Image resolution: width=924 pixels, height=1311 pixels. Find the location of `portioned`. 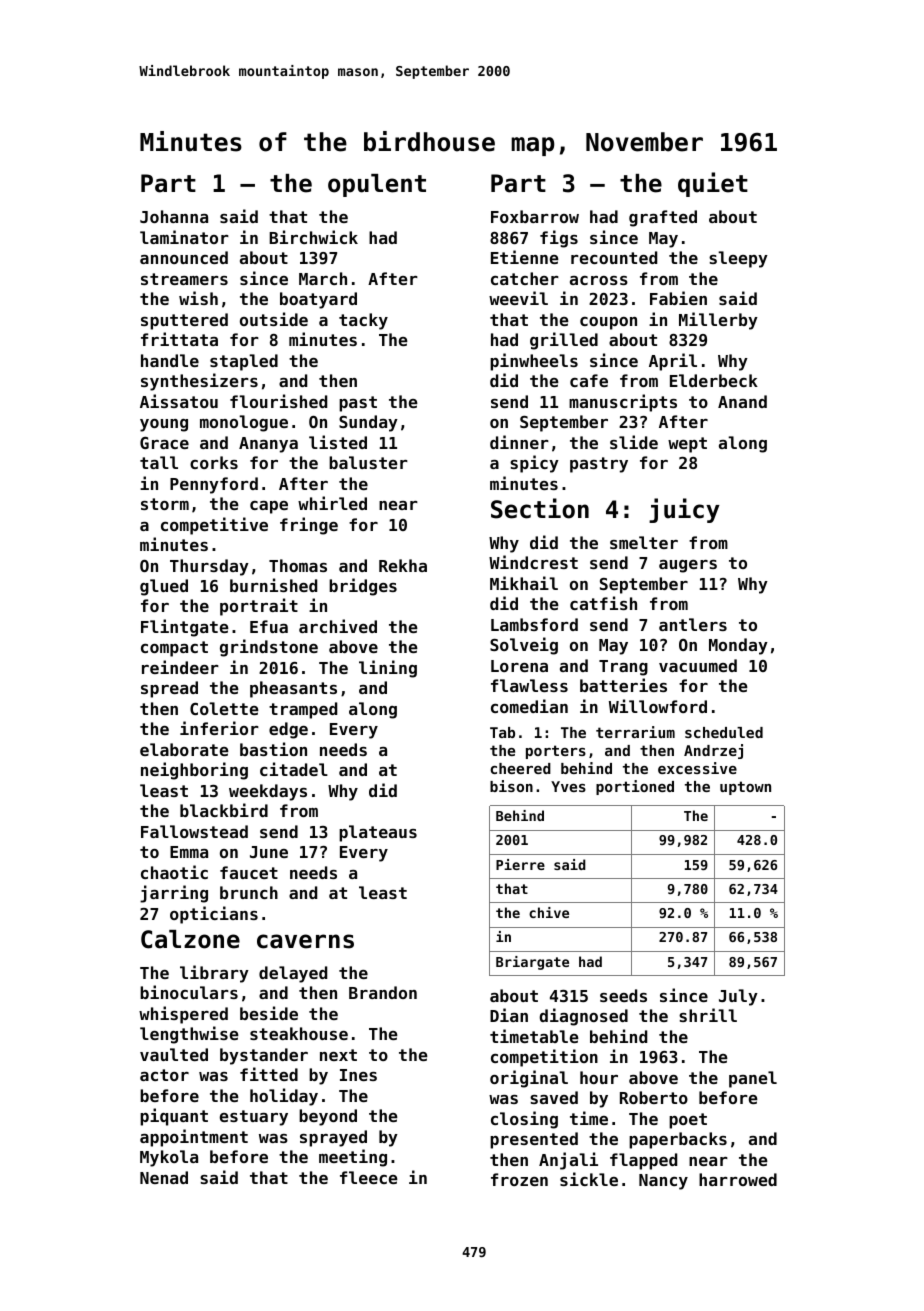

portioned is located at coordinates (635, 787).
